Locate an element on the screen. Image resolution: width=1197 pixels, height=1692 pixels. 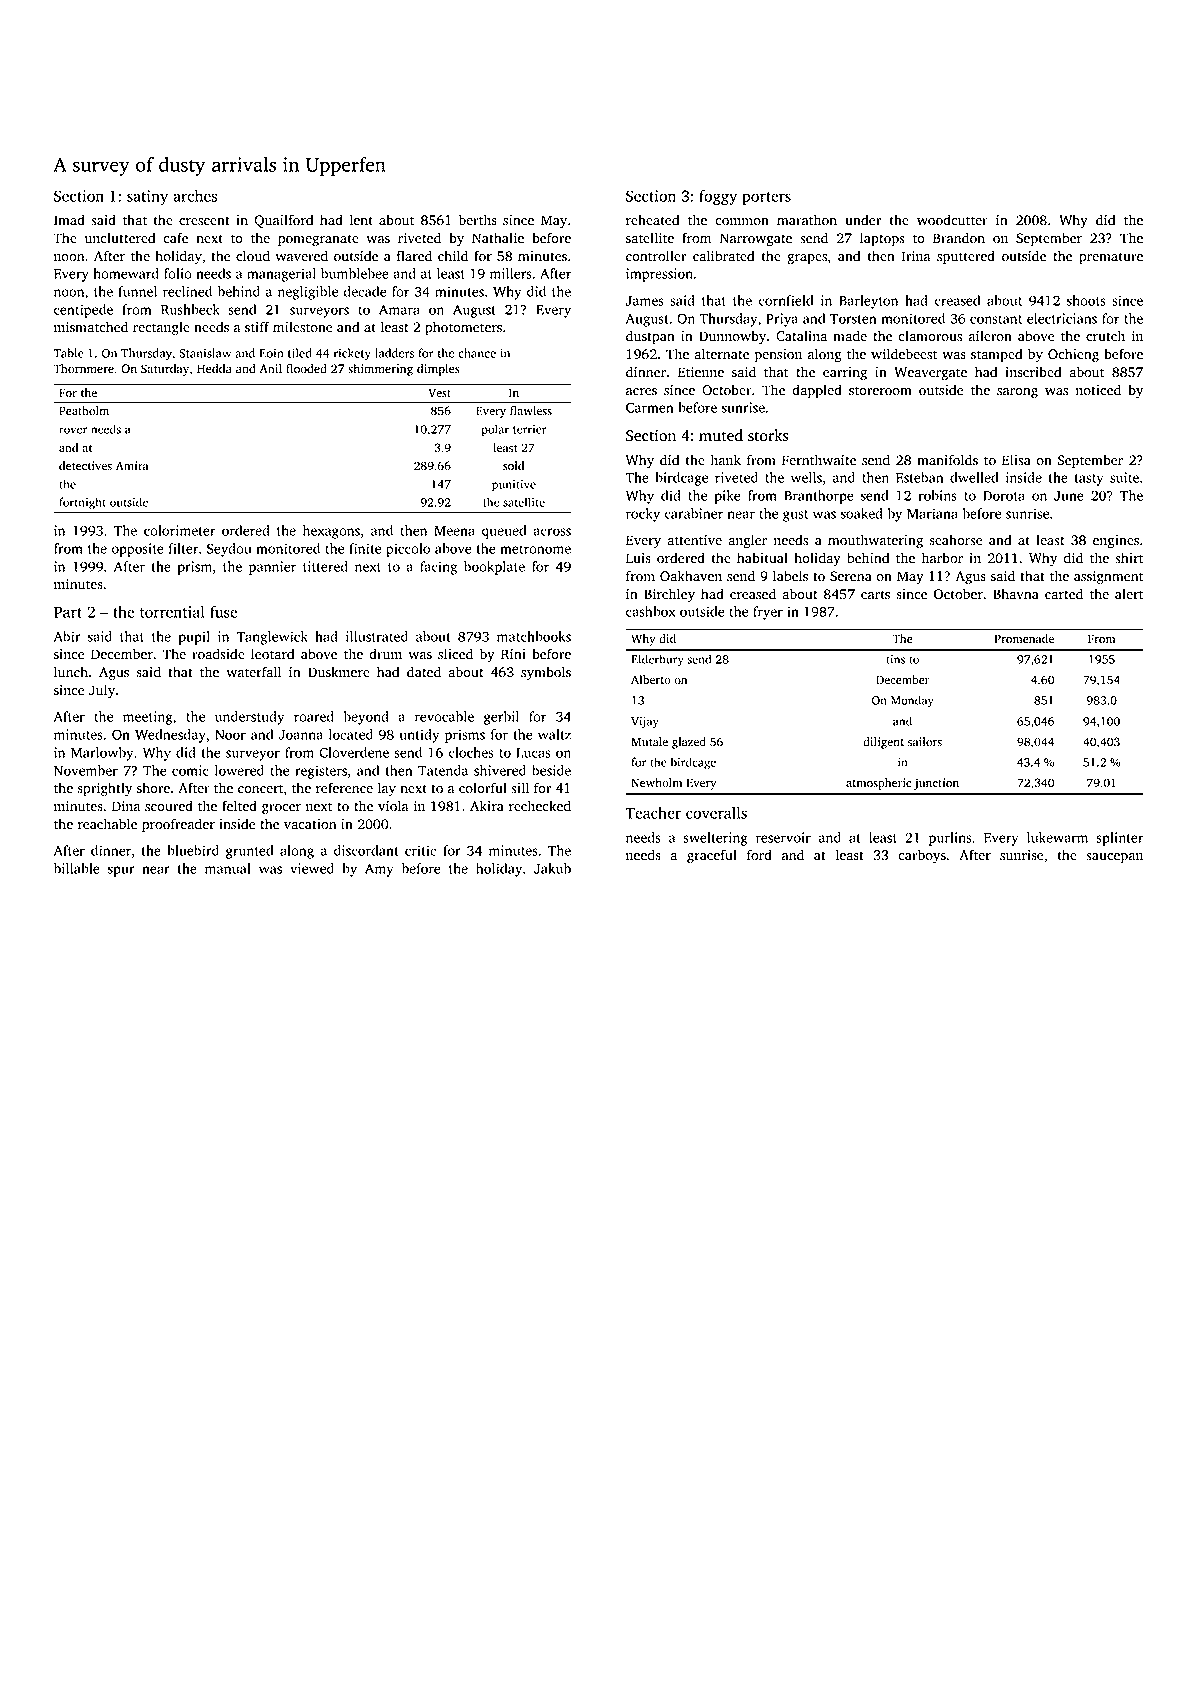
proofreader is located at coordinates (178, 825).
